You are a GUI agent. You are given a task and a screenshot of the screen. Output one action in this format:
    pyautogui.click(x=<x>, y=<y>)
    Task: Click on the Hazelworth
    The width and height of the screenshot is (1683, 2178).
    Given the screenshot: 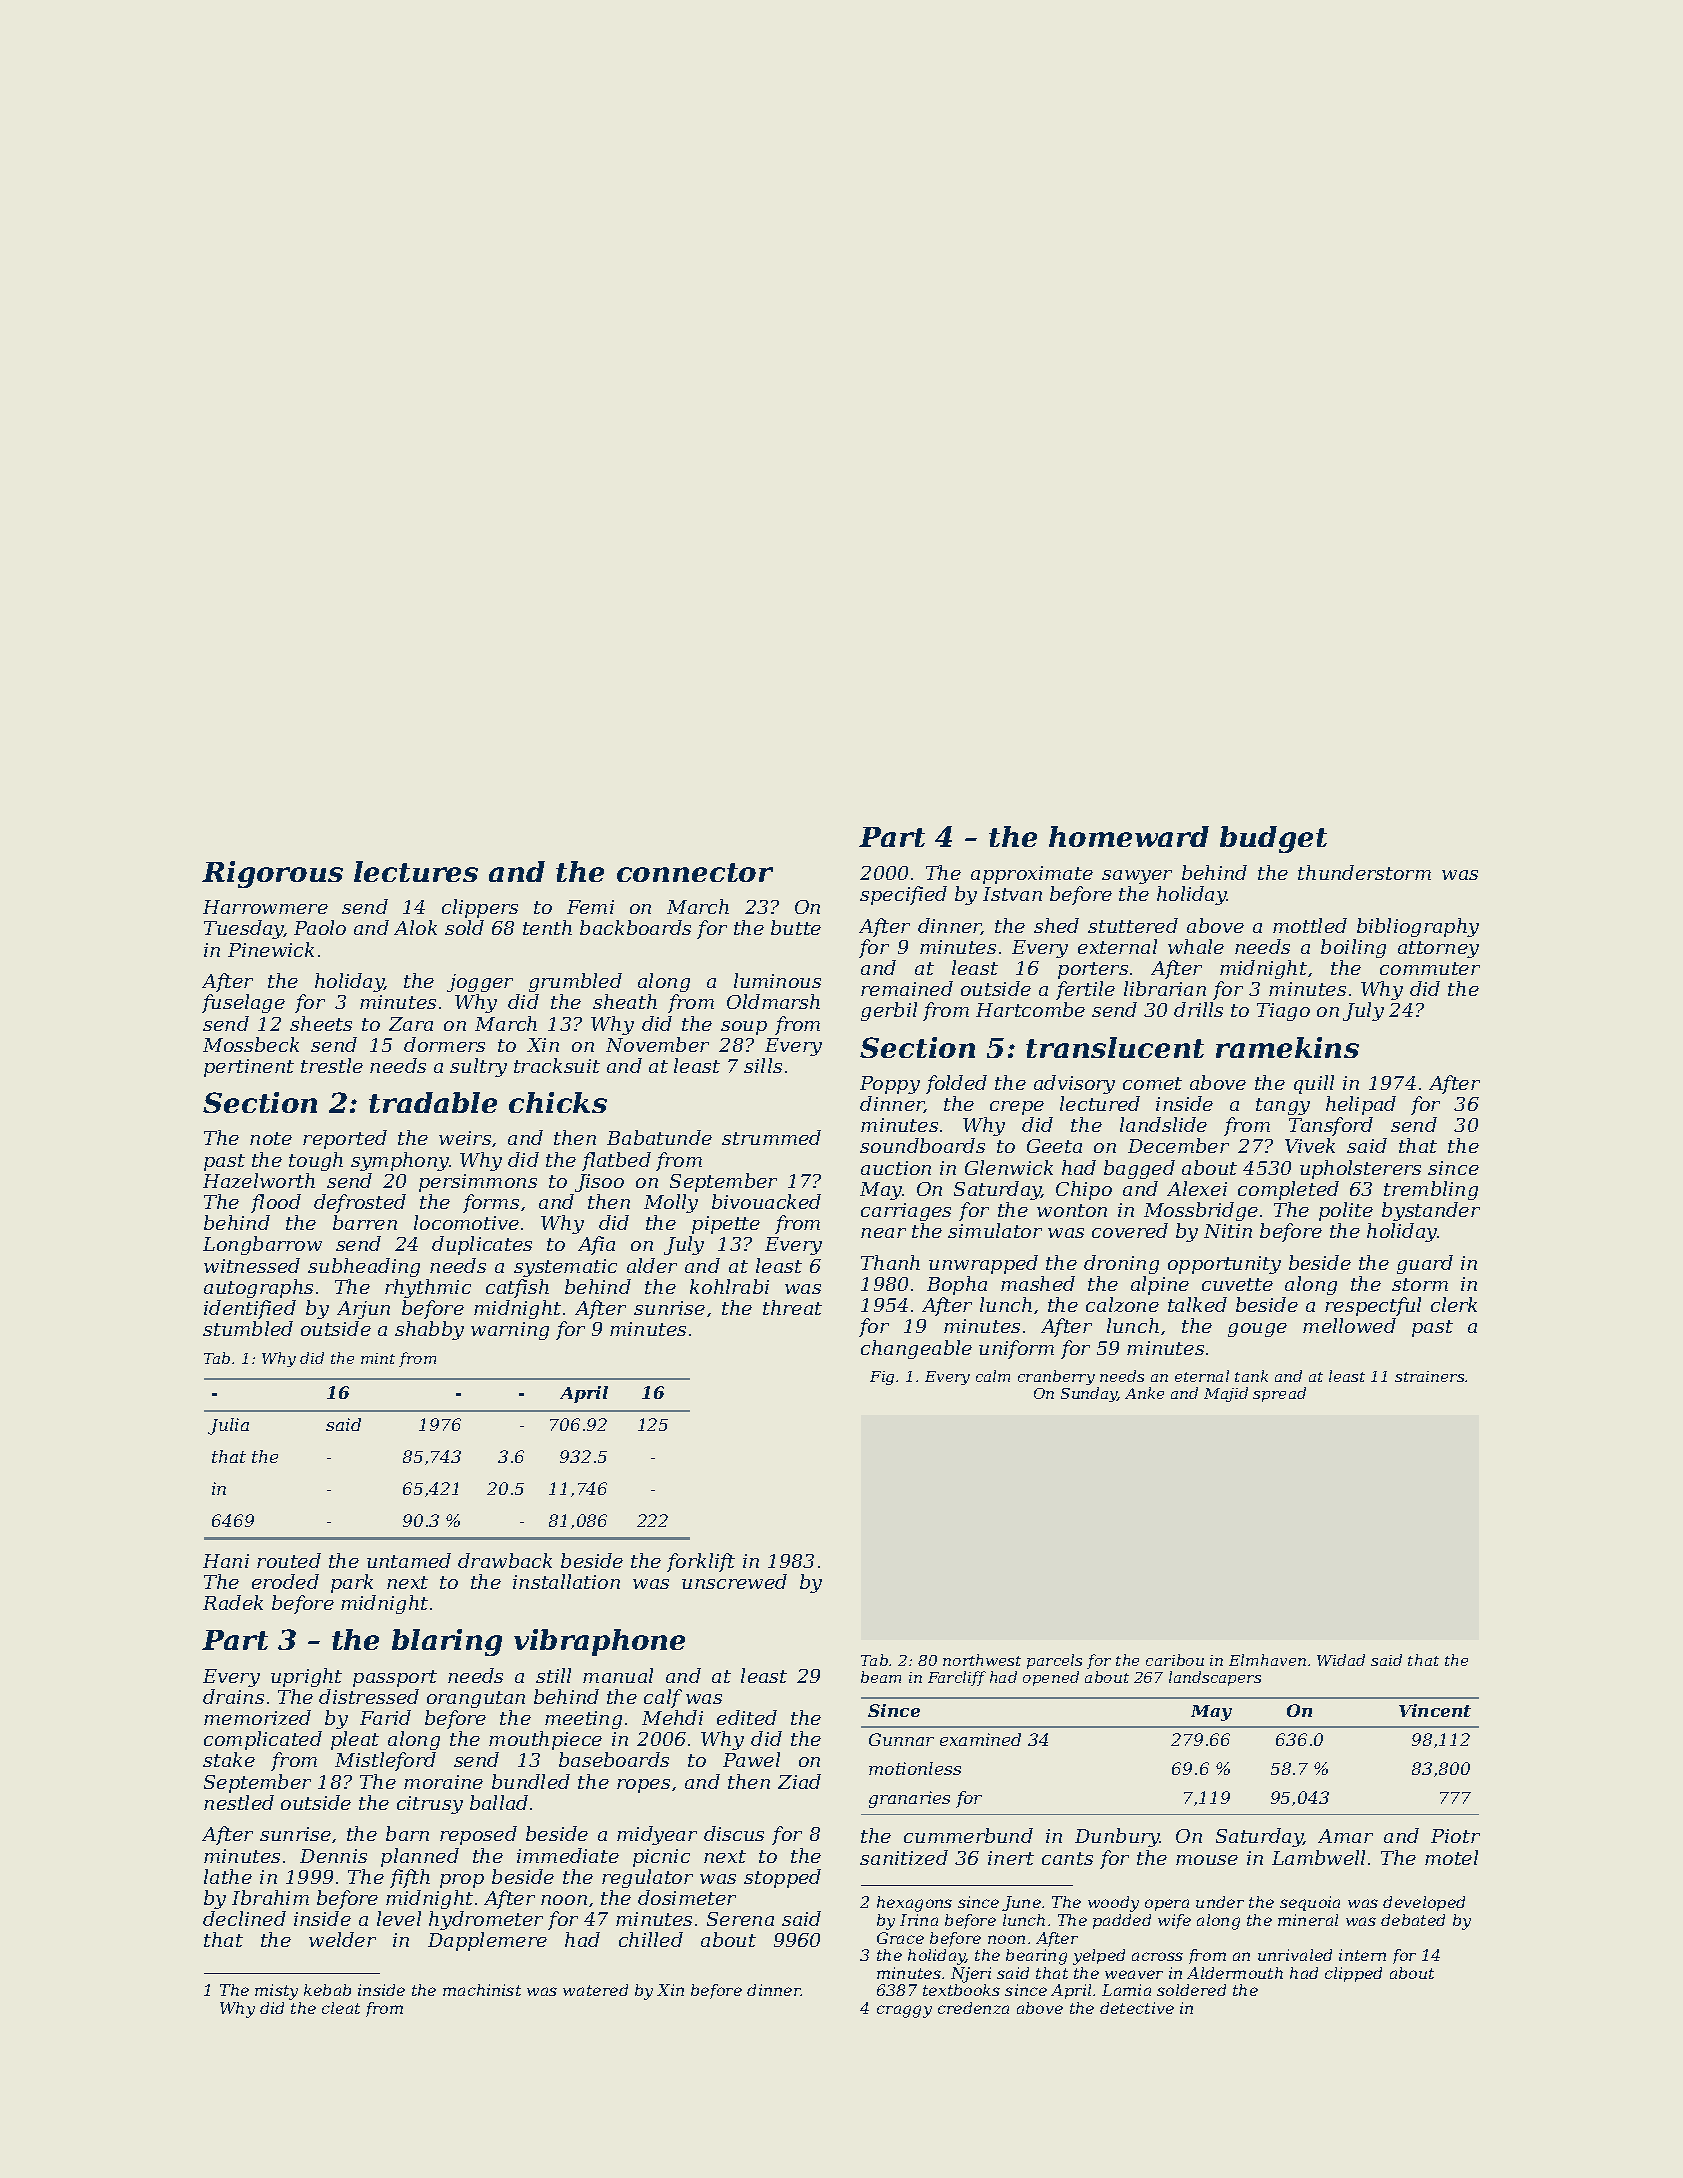 What is the action you would take?
    pyautogui.click(x=259, y=1180)
